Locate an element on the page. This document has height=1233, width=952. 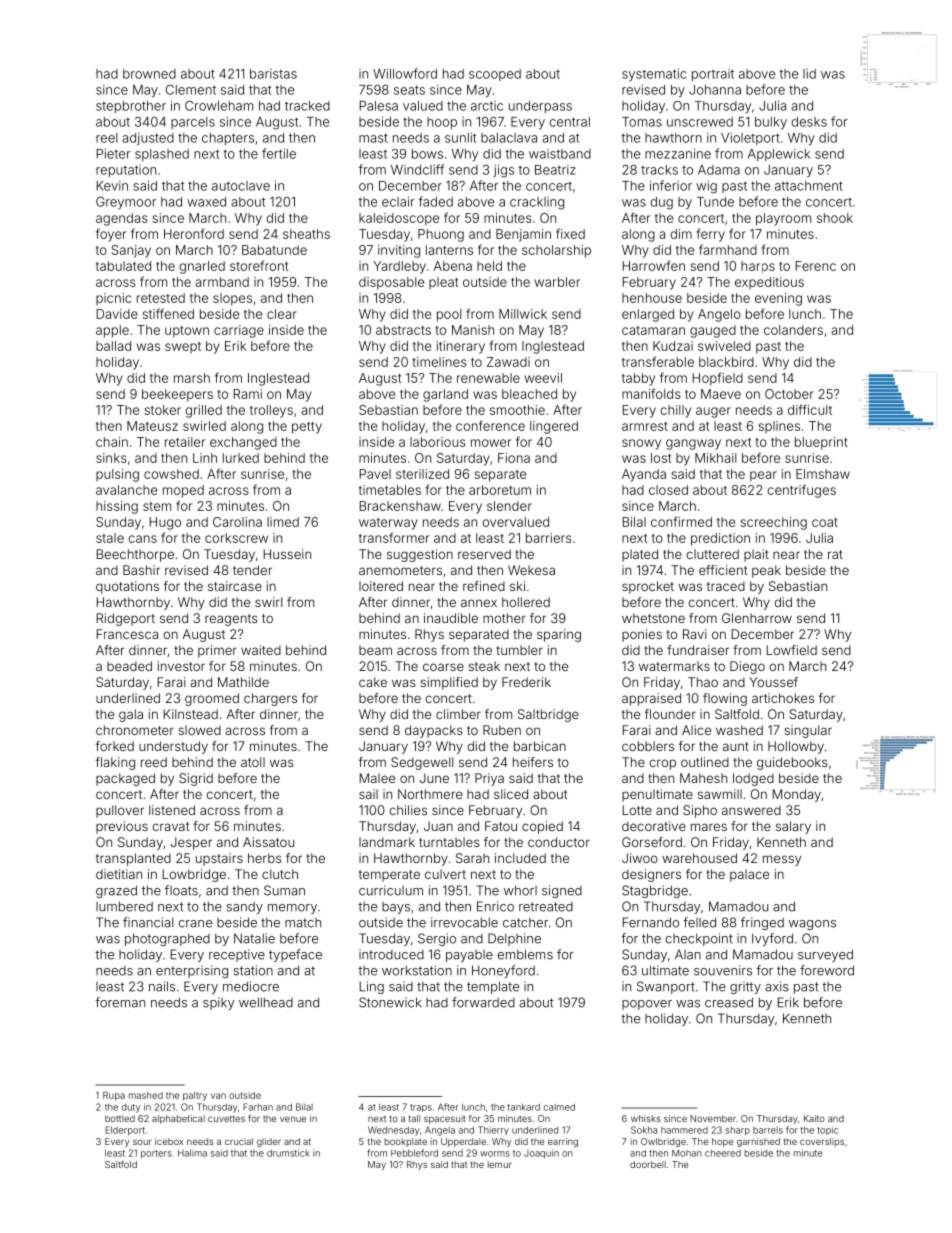
autoclave is located at coordinates (241, 186).
